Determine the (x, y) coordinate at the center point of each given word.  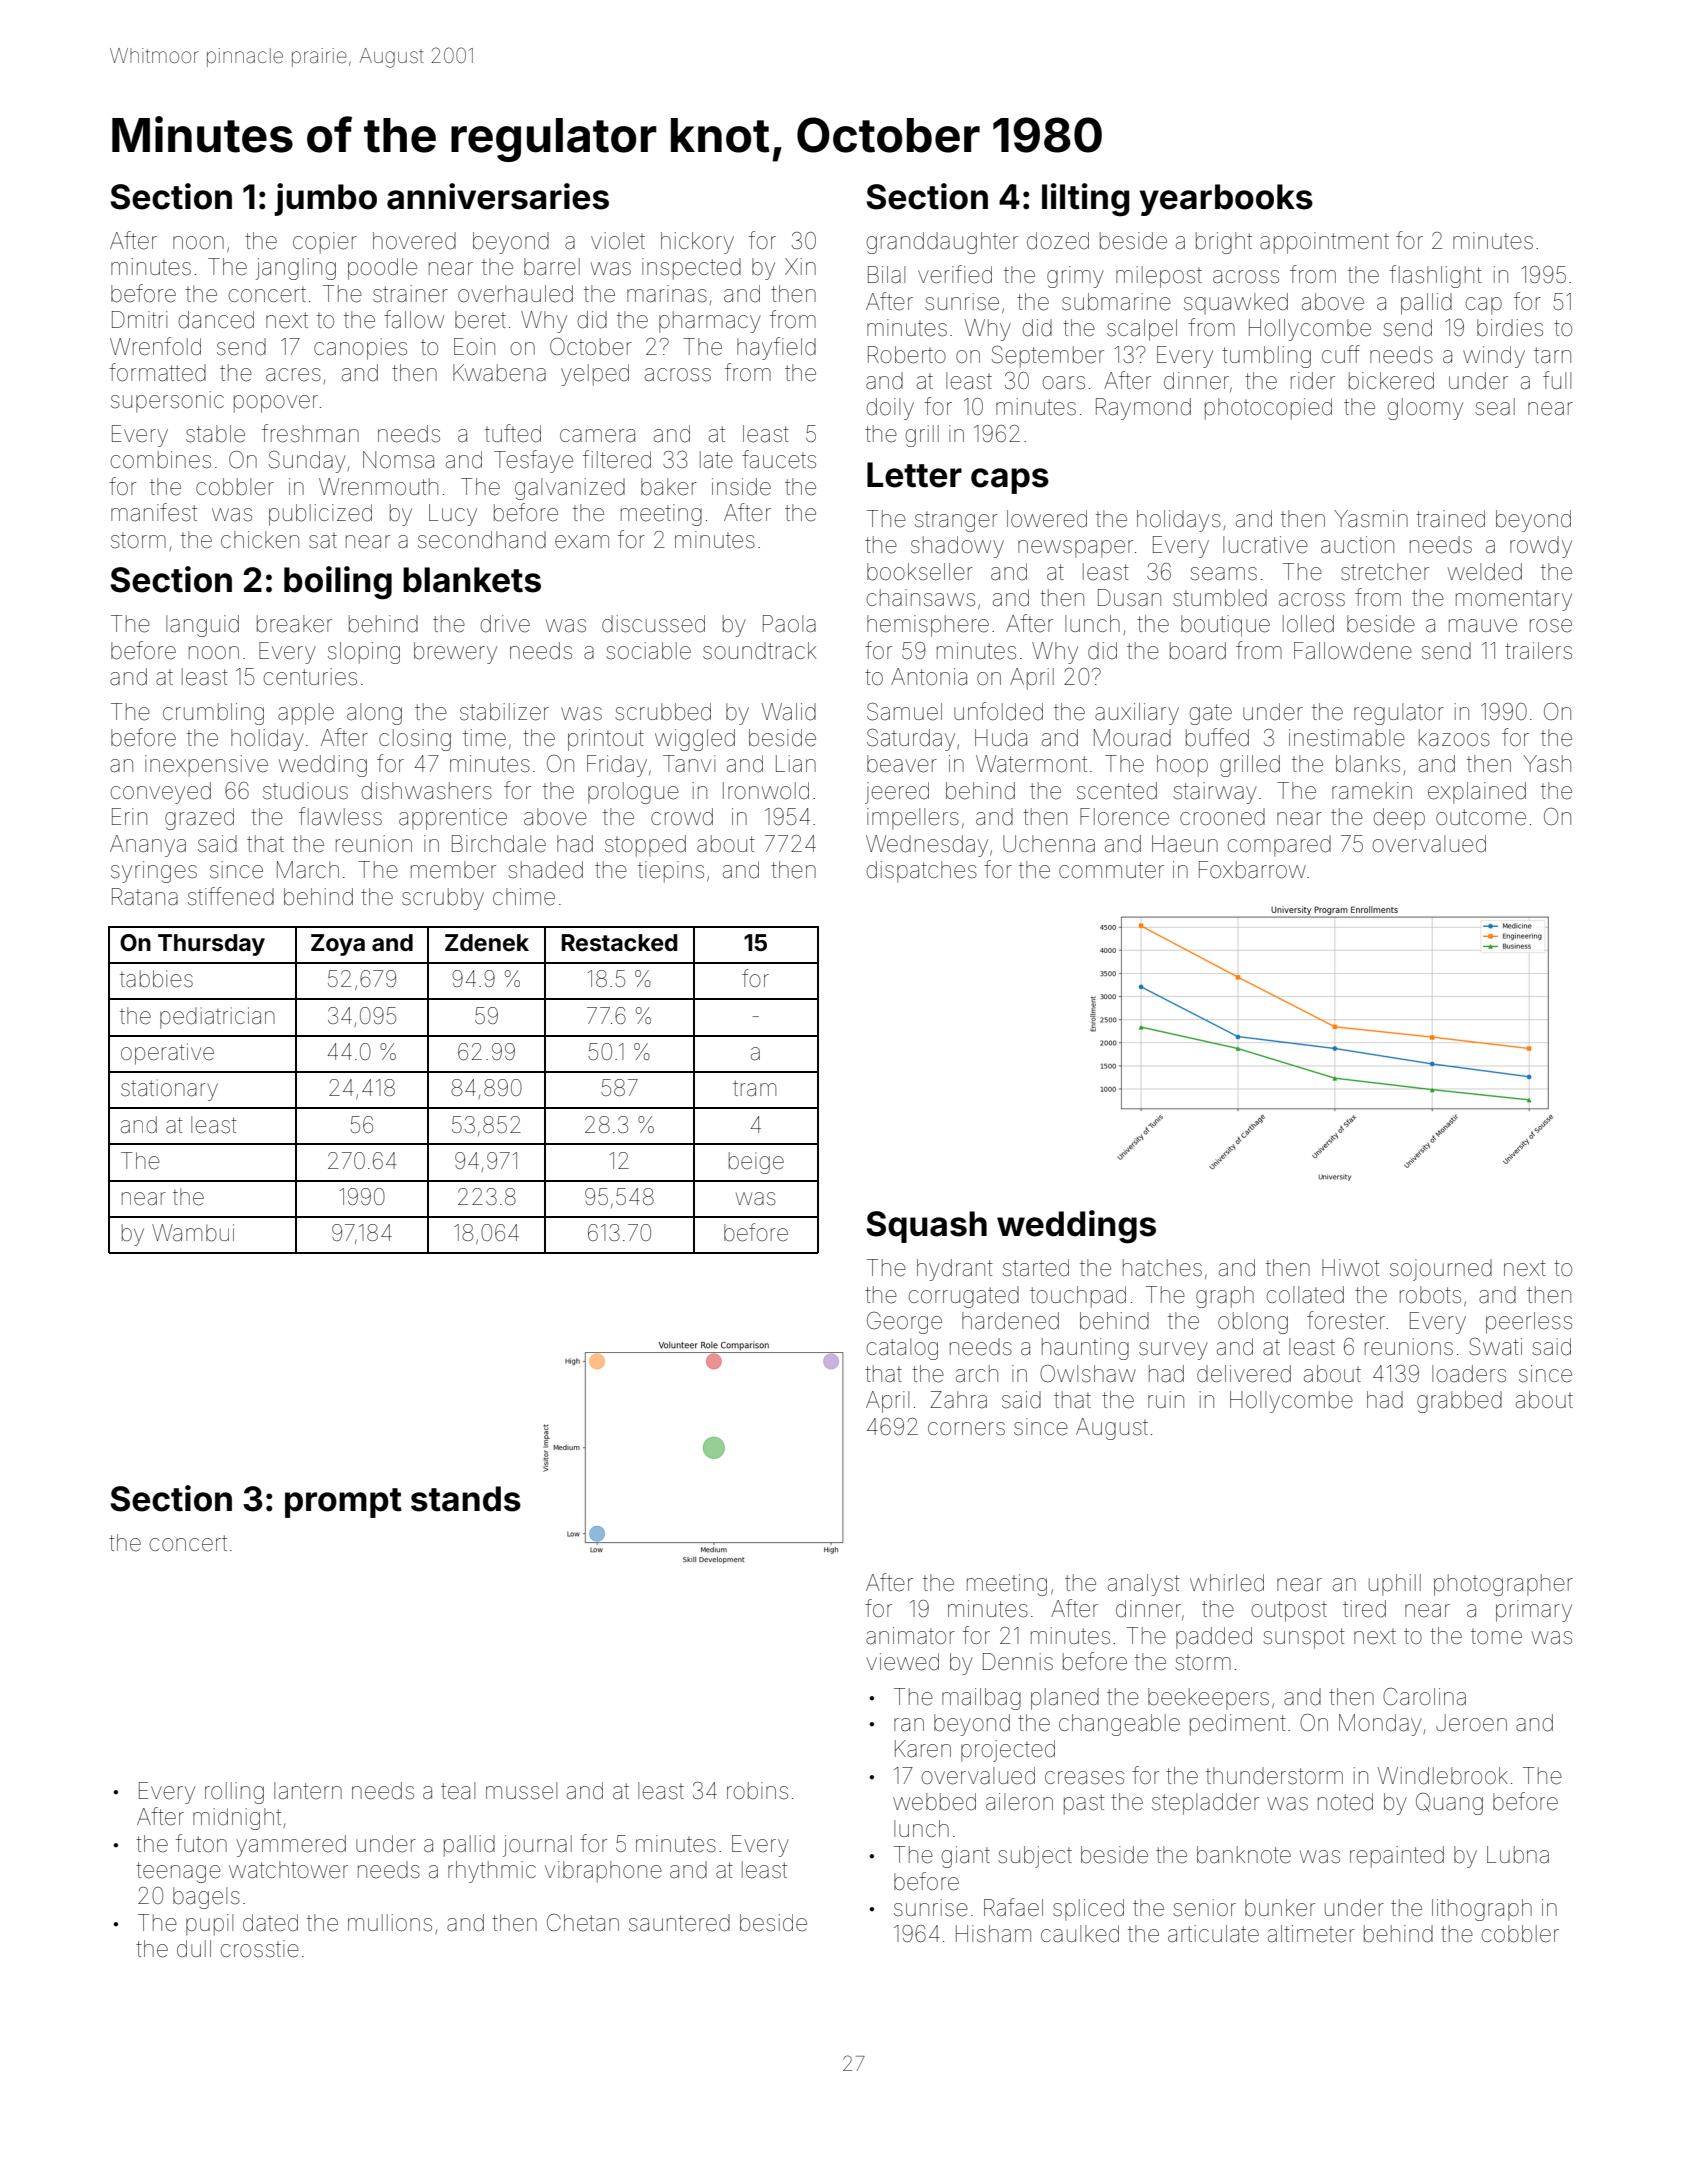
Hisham (993, 1934)
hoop (1182, 766)
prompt (343, 1503)
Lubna (1518, 1855)
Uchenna (1049, 844)
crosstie (259, 1949)
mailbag (981, 1699)
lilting (1086, 200)
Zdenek (487, 943)
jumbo (325, 199)
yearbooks (1226, 200)
